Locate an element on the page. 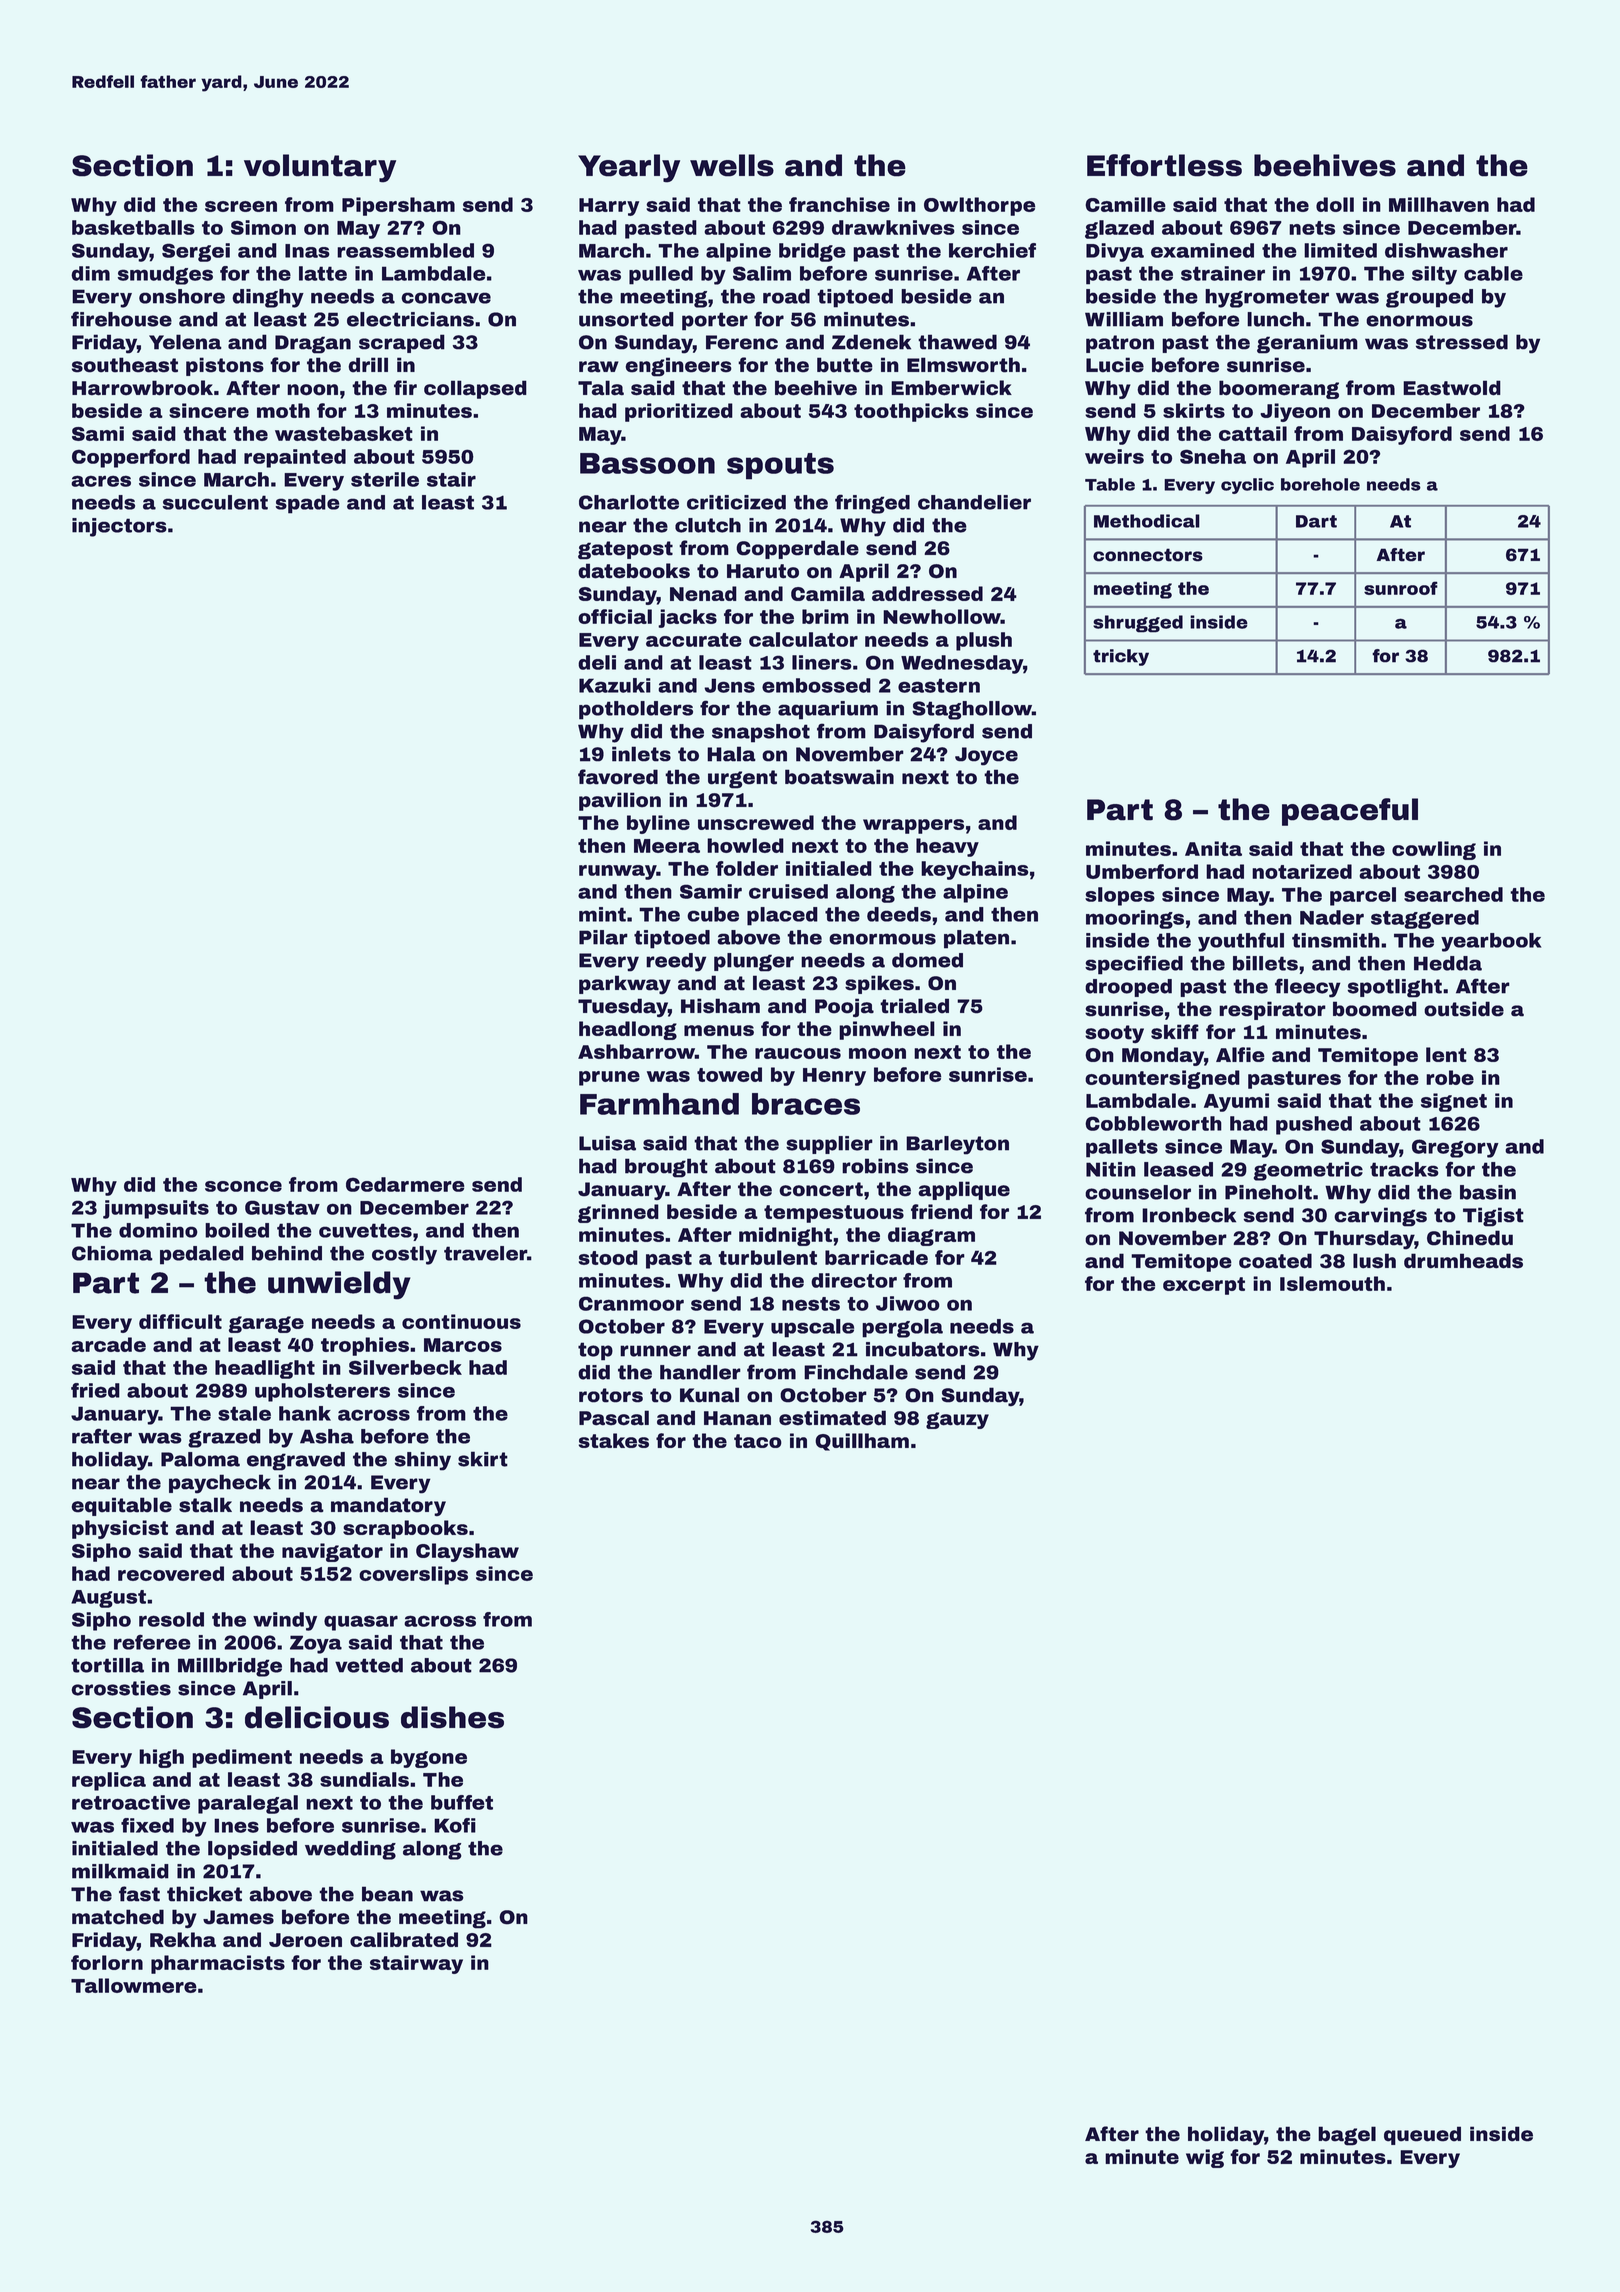 This page has width=1620, height=2292. queued is located at coordinates (1422, 2135).
